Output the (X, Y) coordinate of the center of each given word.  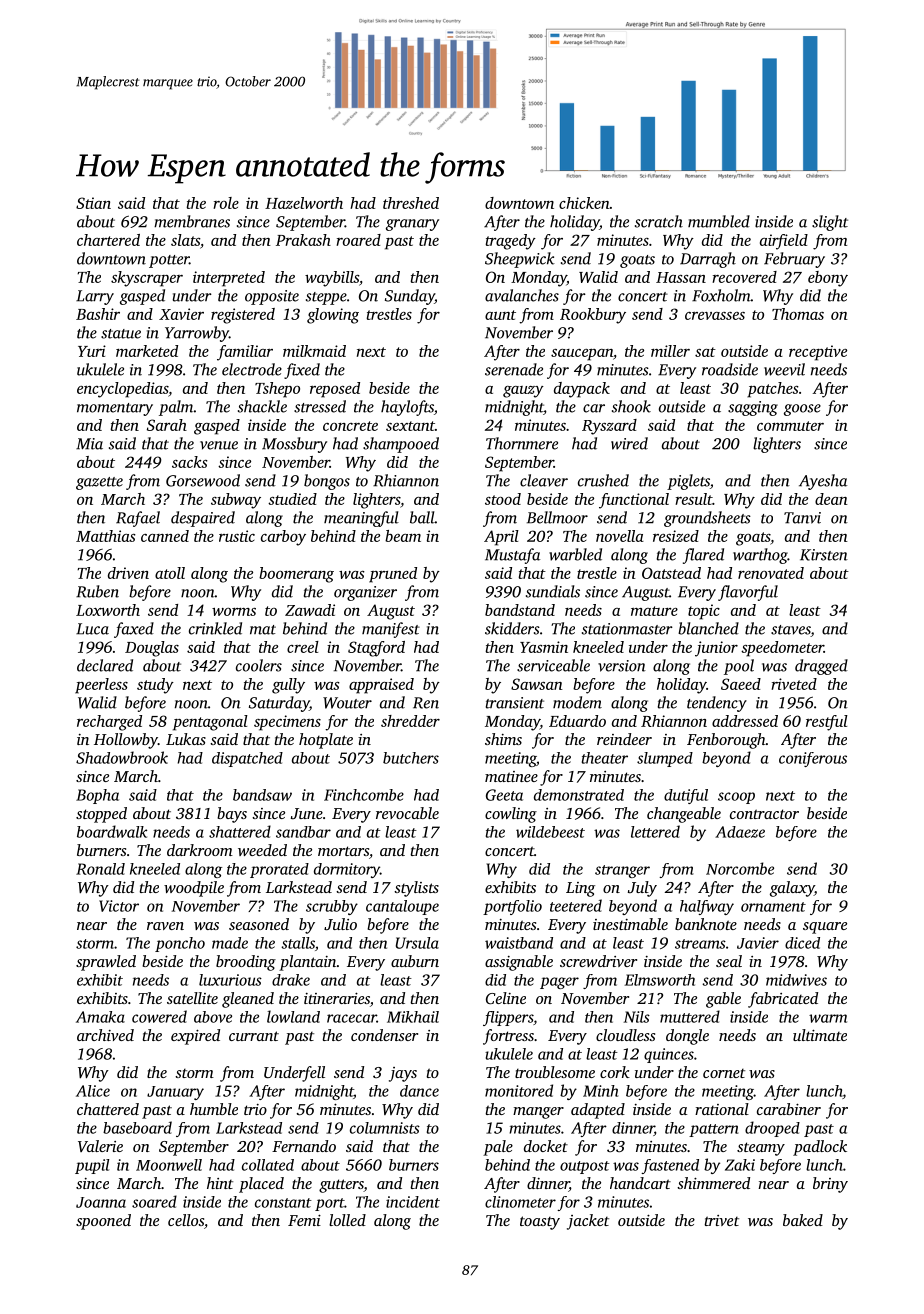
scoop (736, 798)
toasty (540, 1223)
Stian (93, 203)
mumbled (719, 221)
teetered (576, 905)
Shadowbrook (122, 757)
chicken (584, 203)
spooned (103, 1222)
